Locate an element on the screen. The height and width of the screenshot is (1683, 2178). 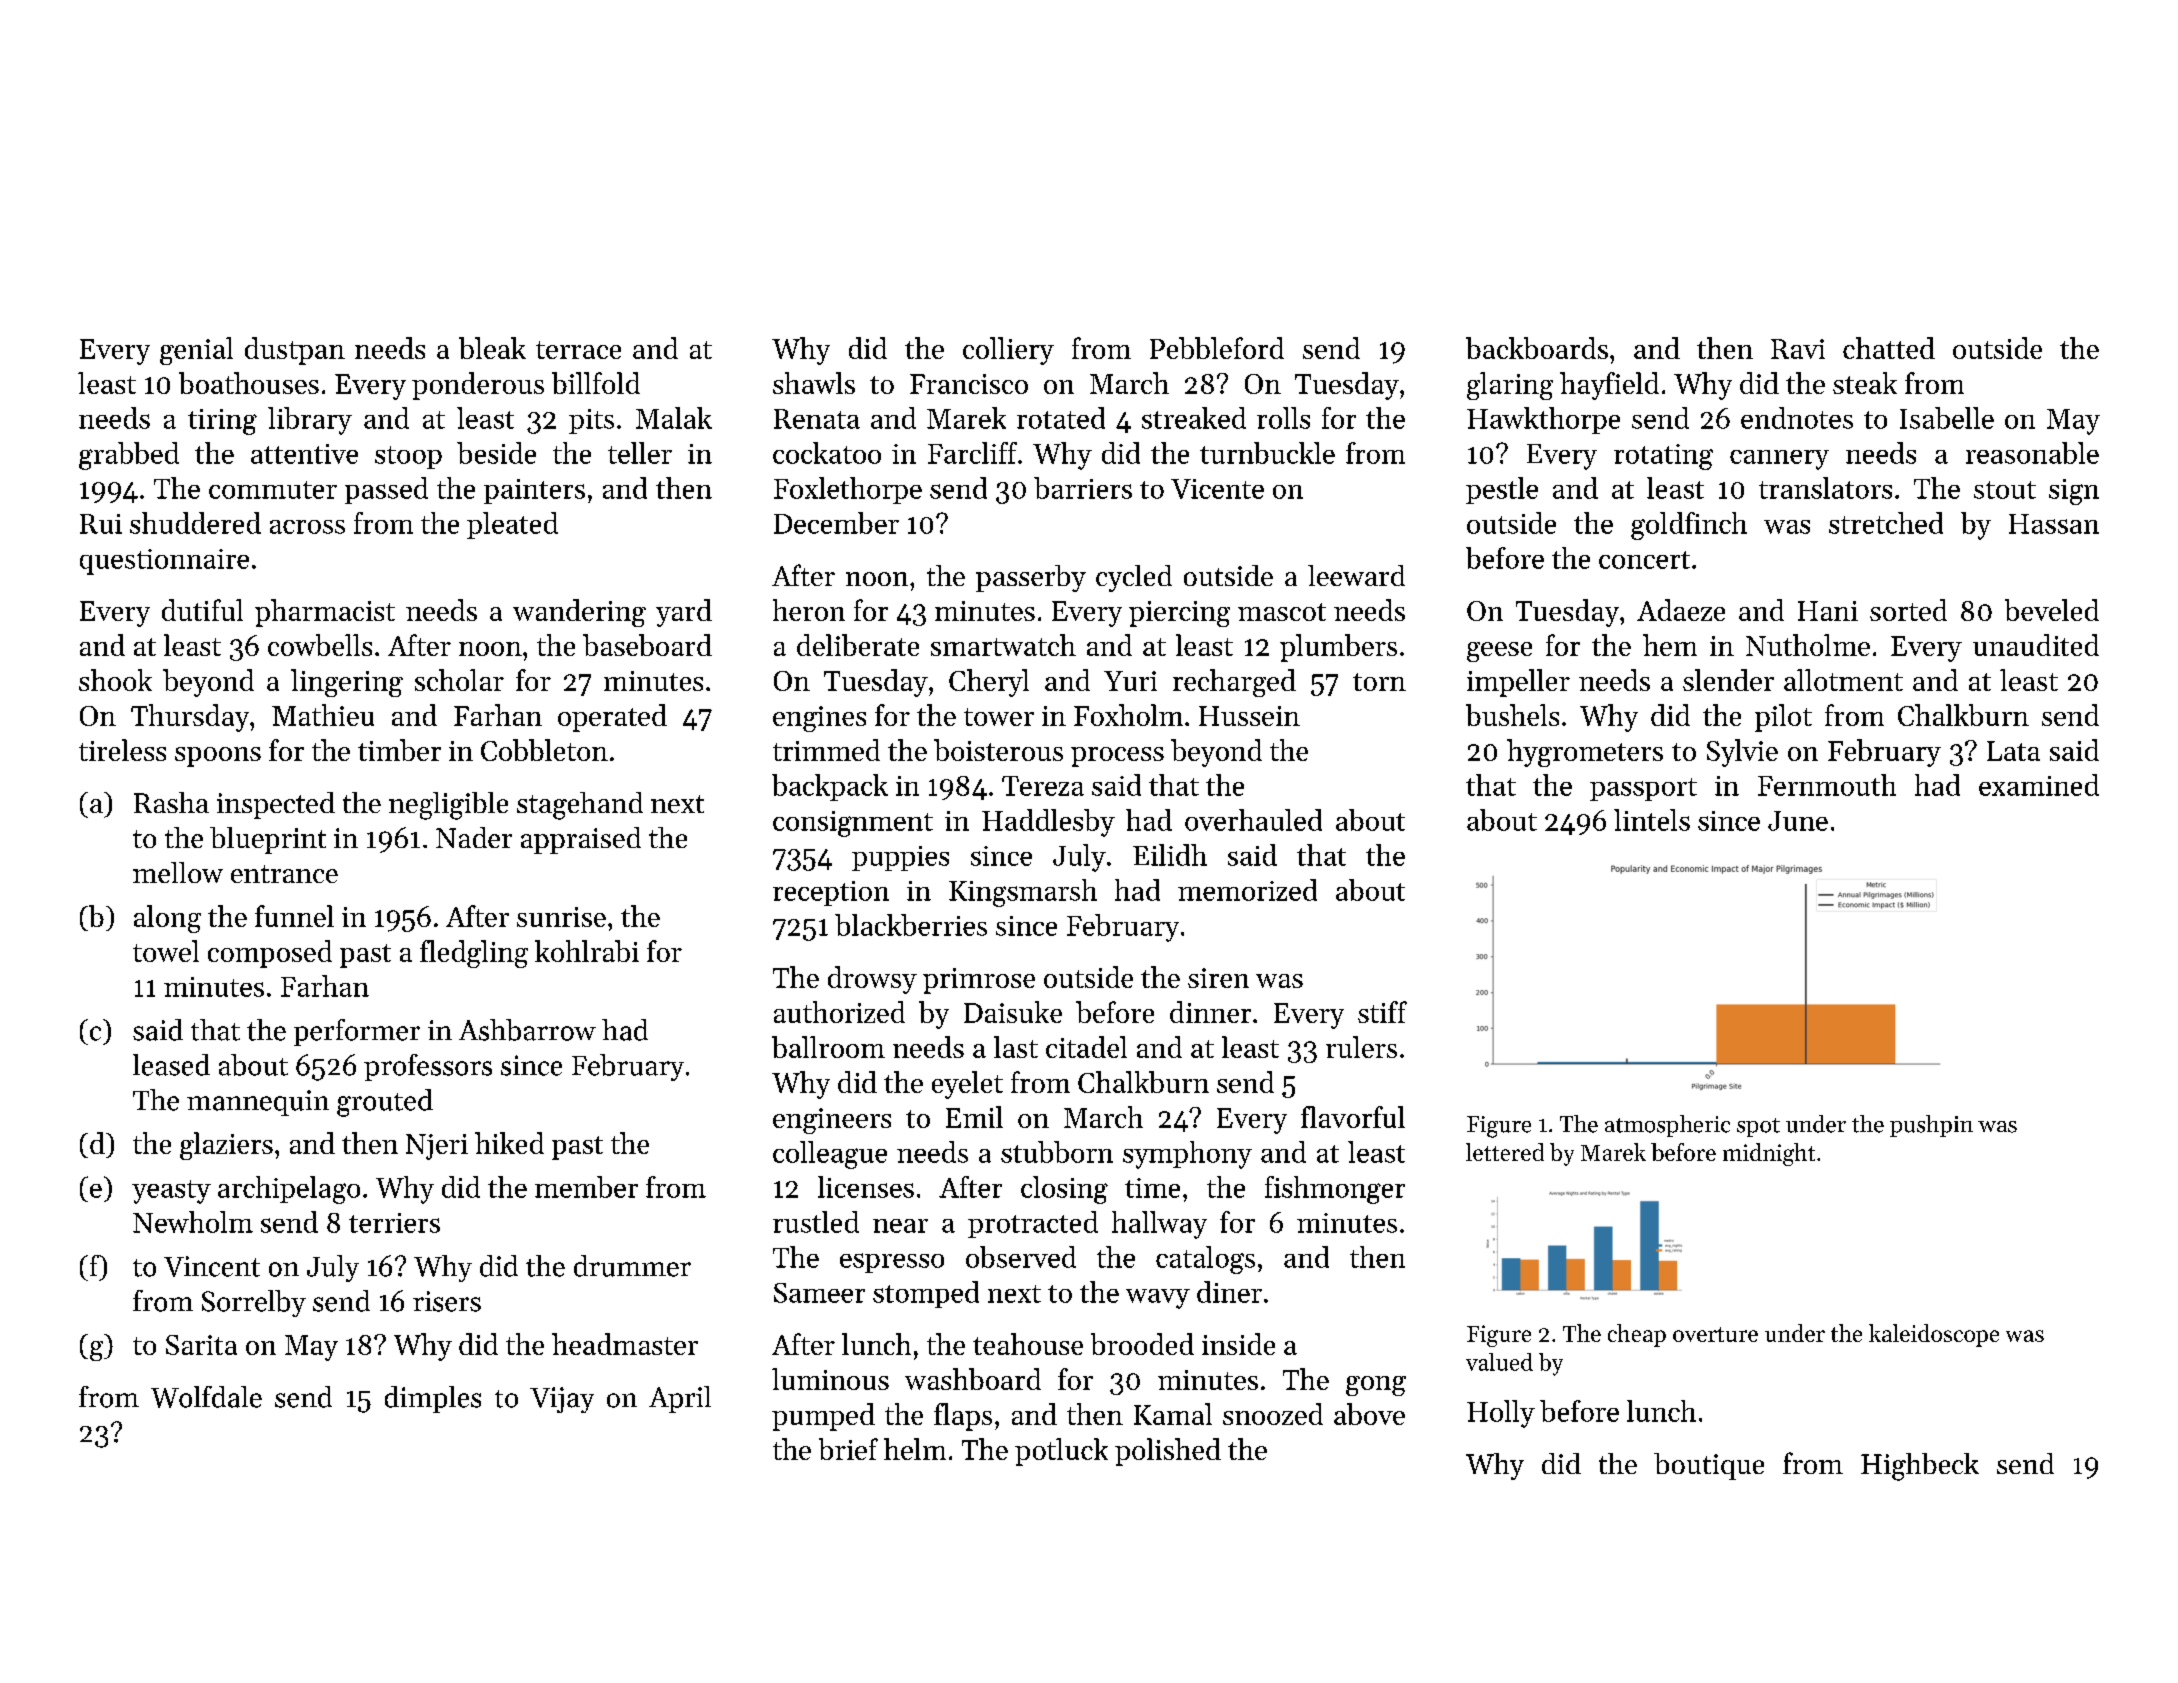
dustpan is located at coordinates (295, 351).
